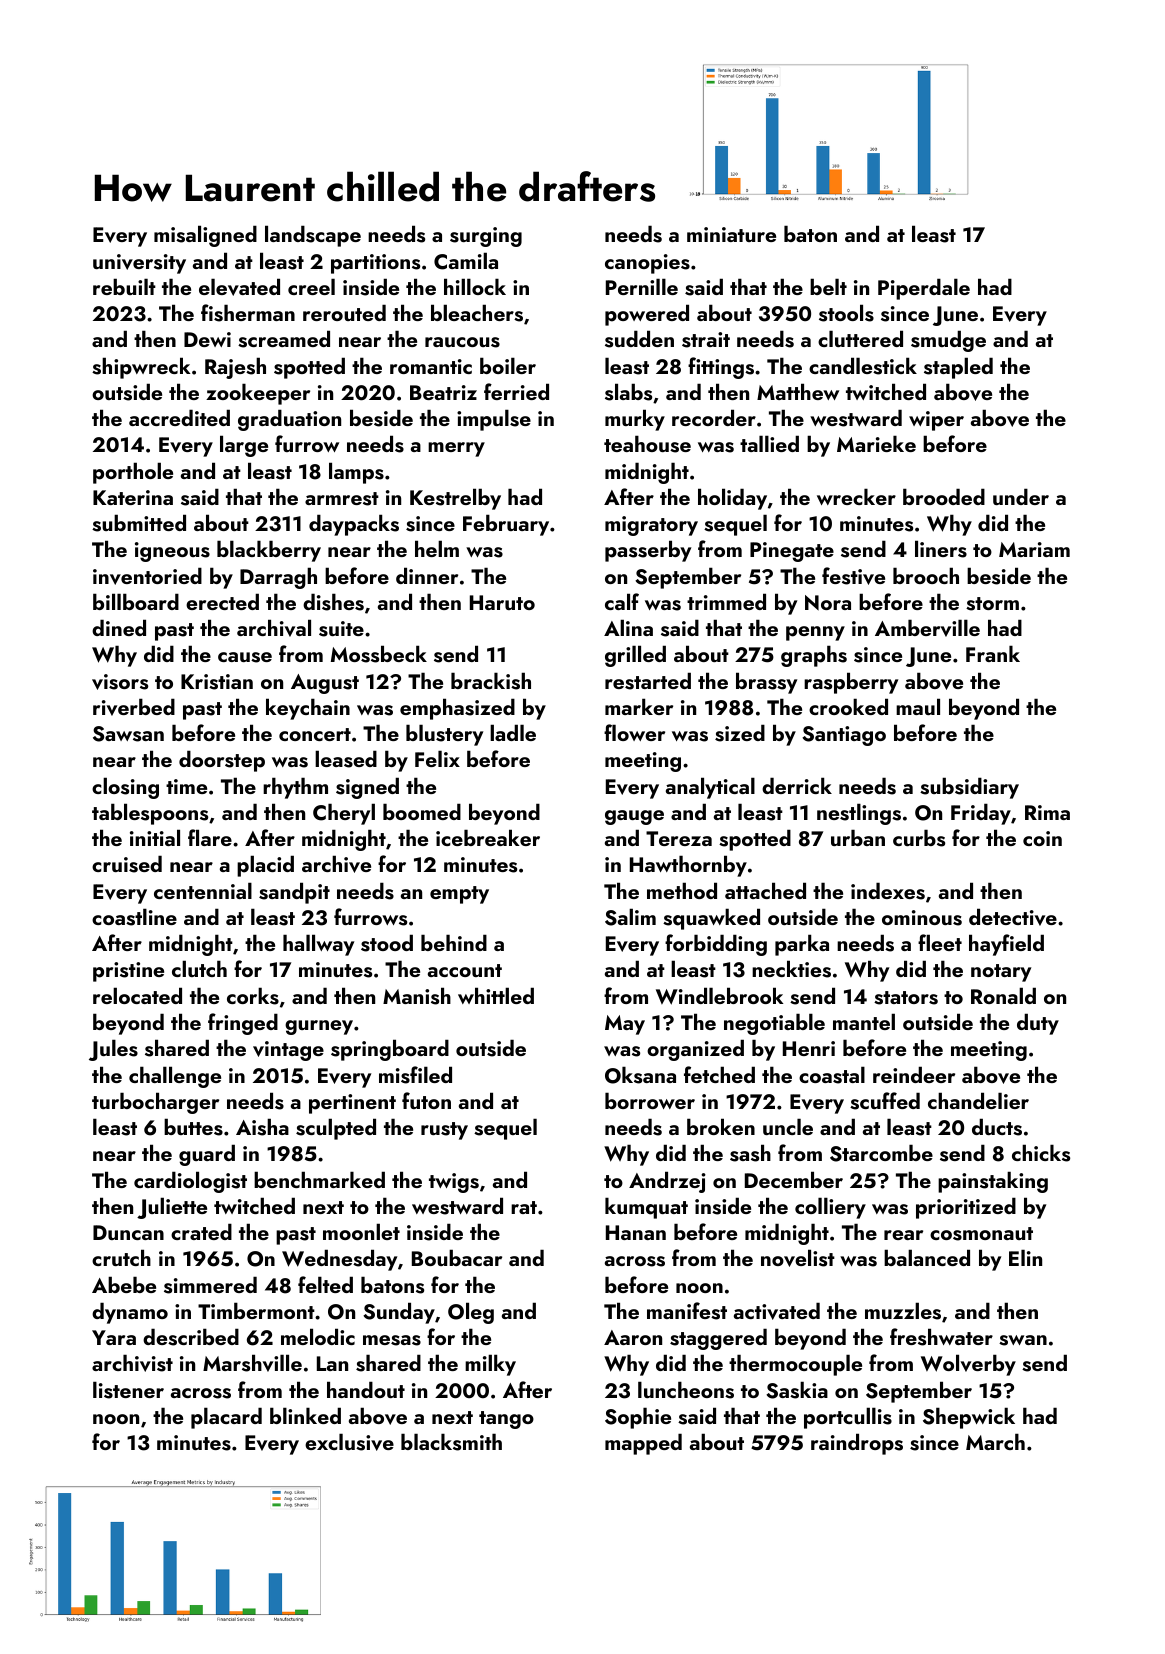 The image size is (1165, 1654). I want to click on tallied, so click(769, 443).
